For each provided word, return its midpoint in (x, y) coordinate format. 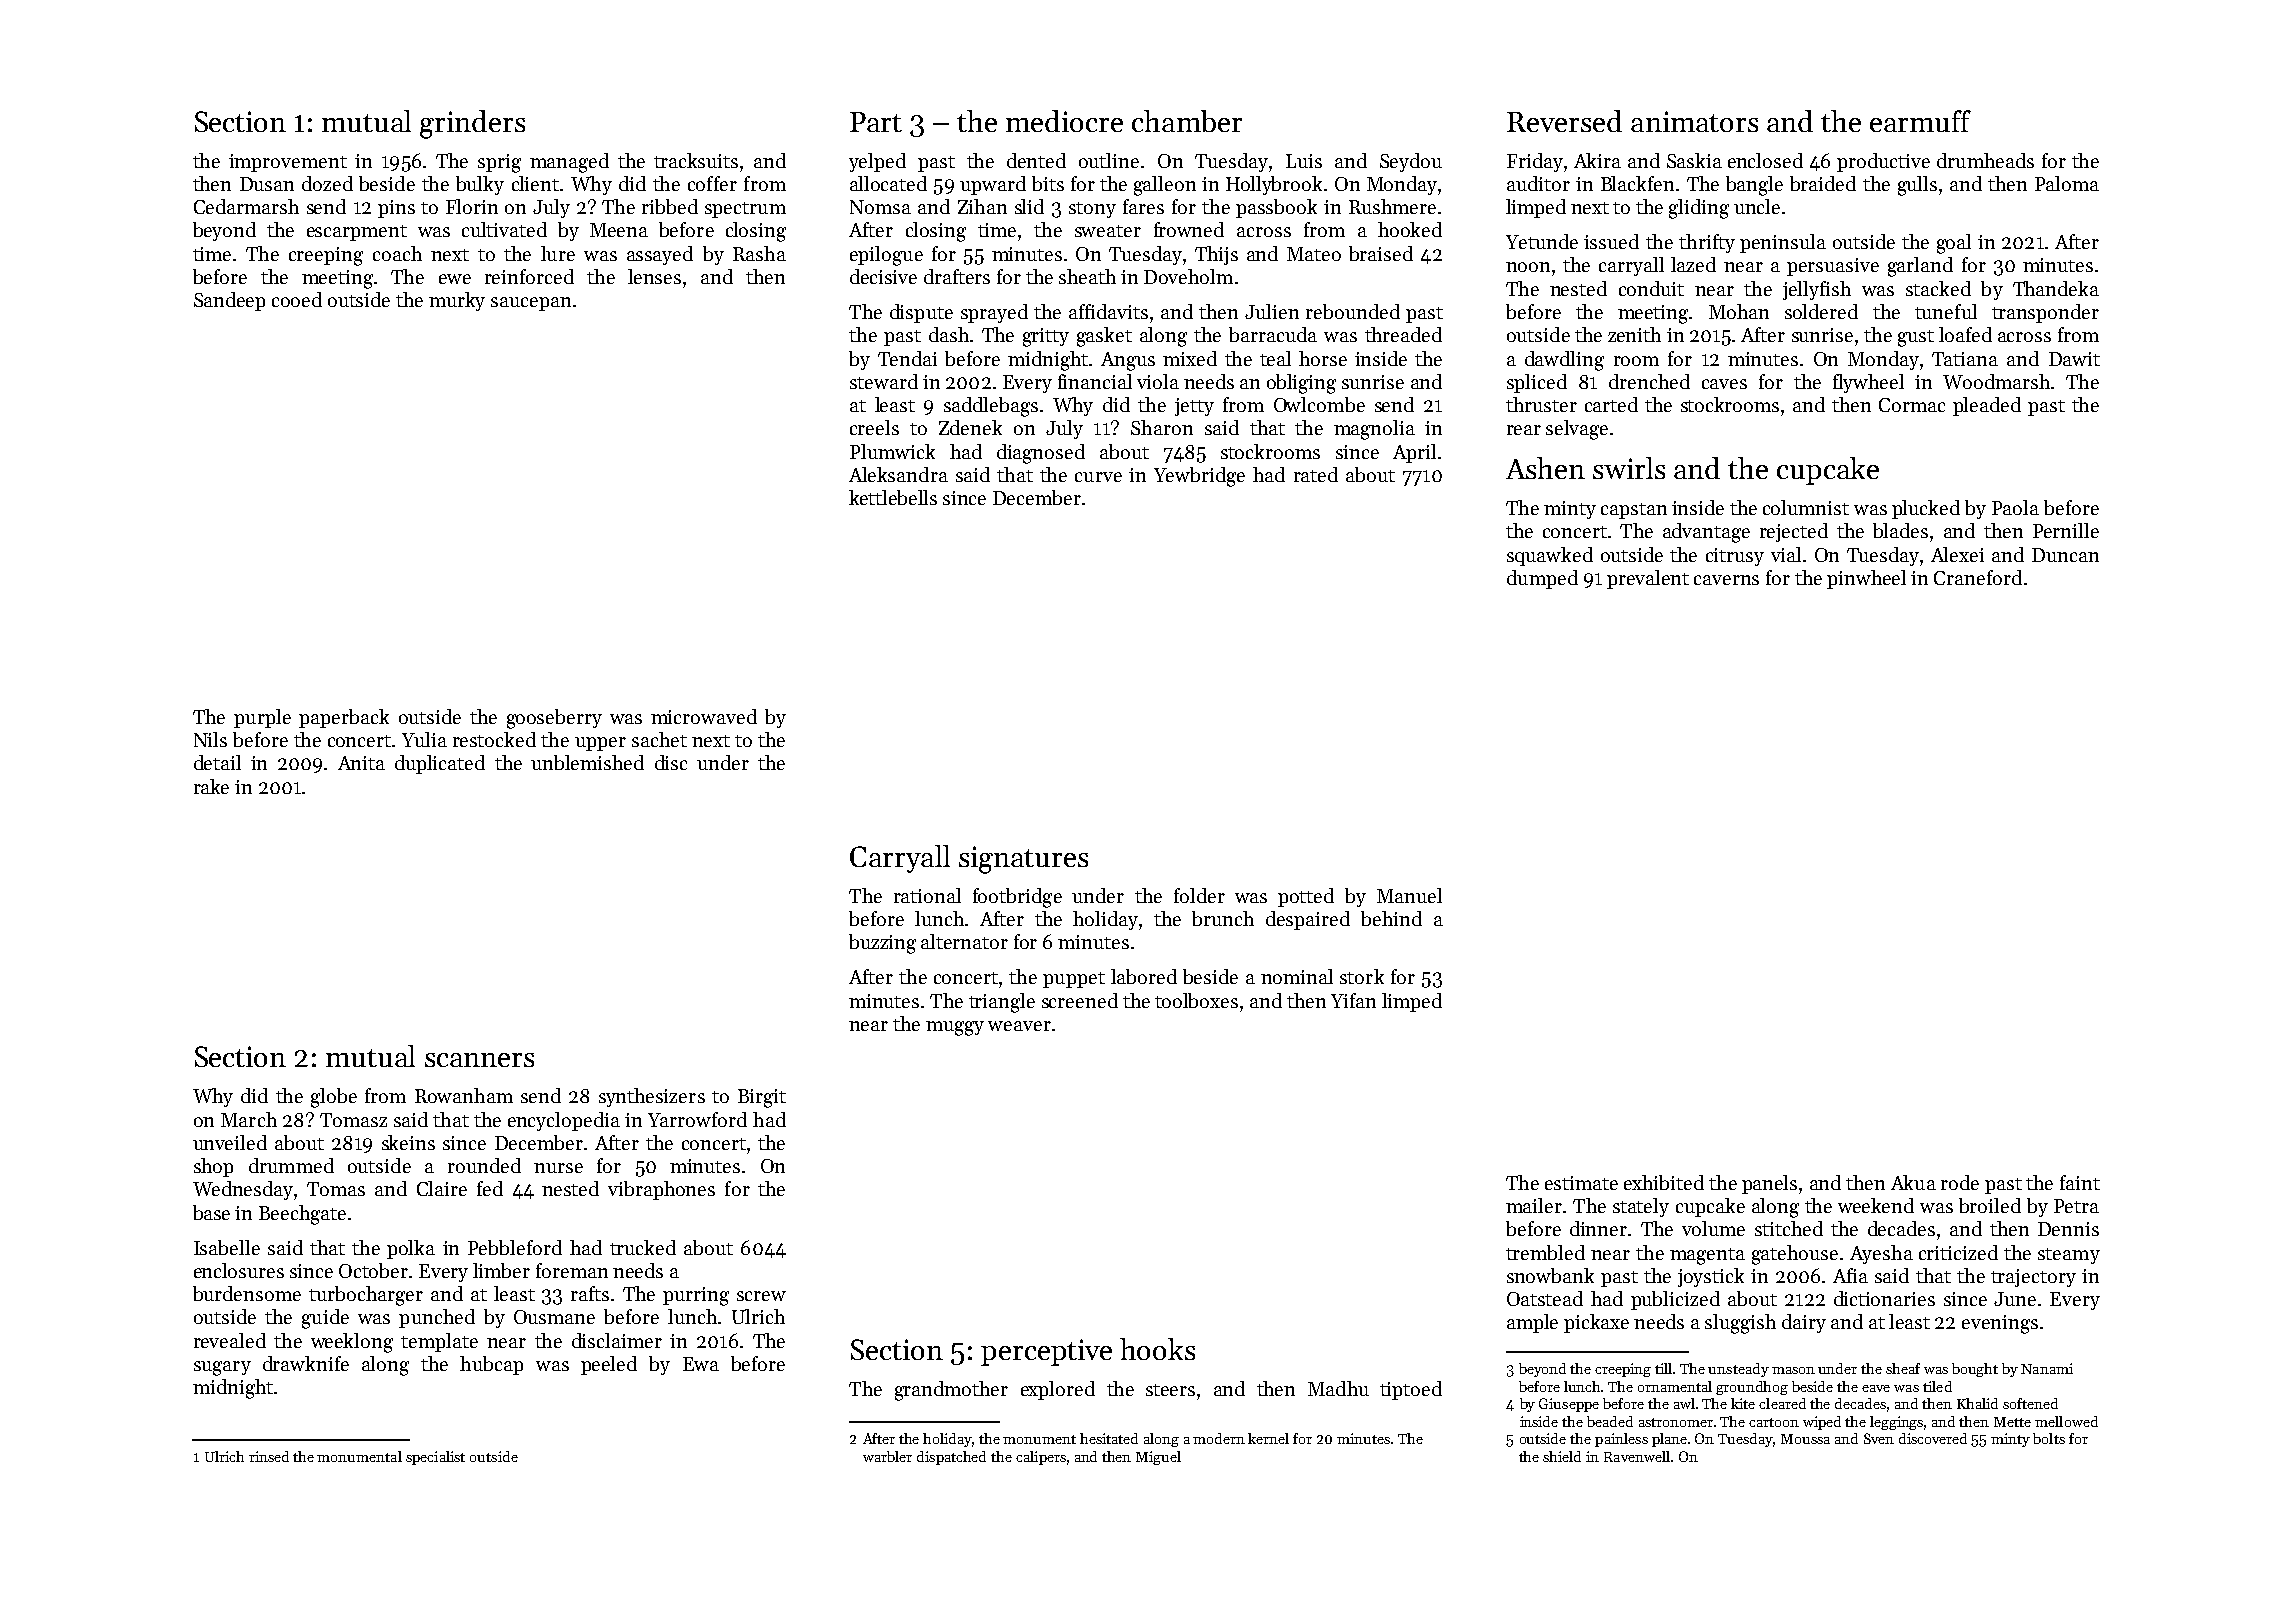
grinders (472, 124)
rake (211, 786)
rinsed (269, 1456)
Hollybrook (1274, 185)
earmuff (1920, 121)
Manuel (1409, 895)
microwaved (704, 716)
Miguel (1158, 1458)
